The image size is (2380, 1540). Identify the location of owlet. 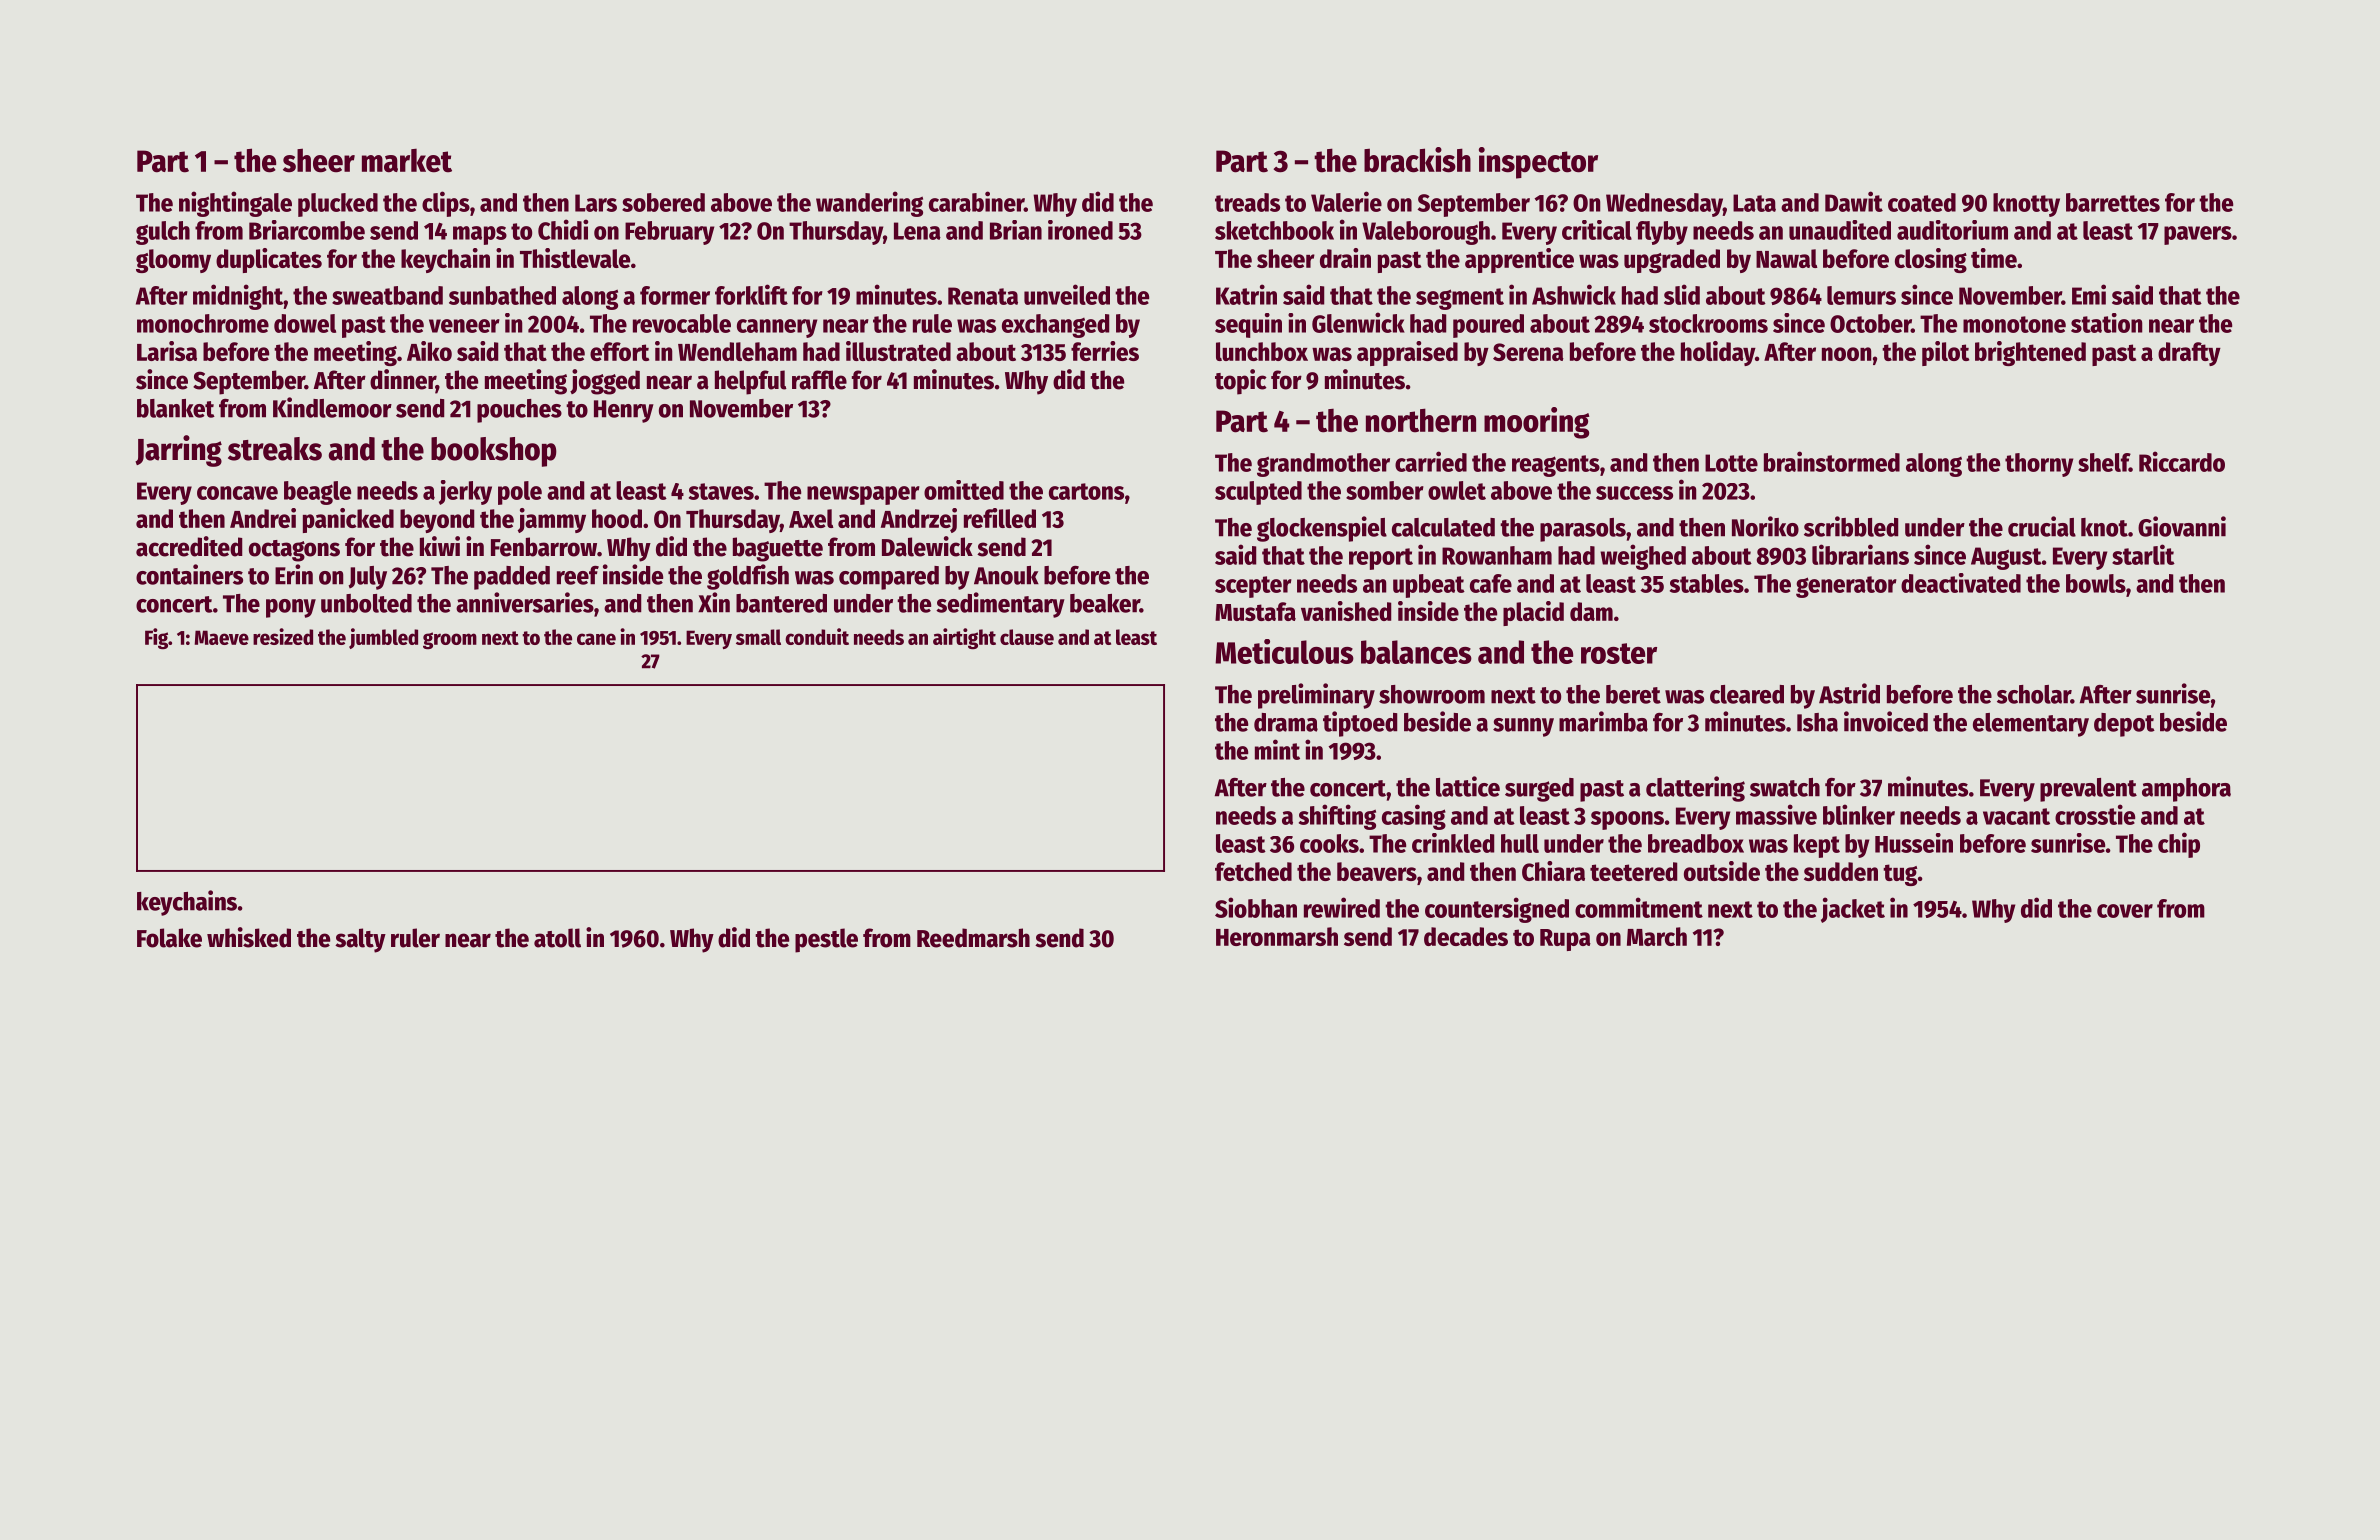
(1457, 490).
